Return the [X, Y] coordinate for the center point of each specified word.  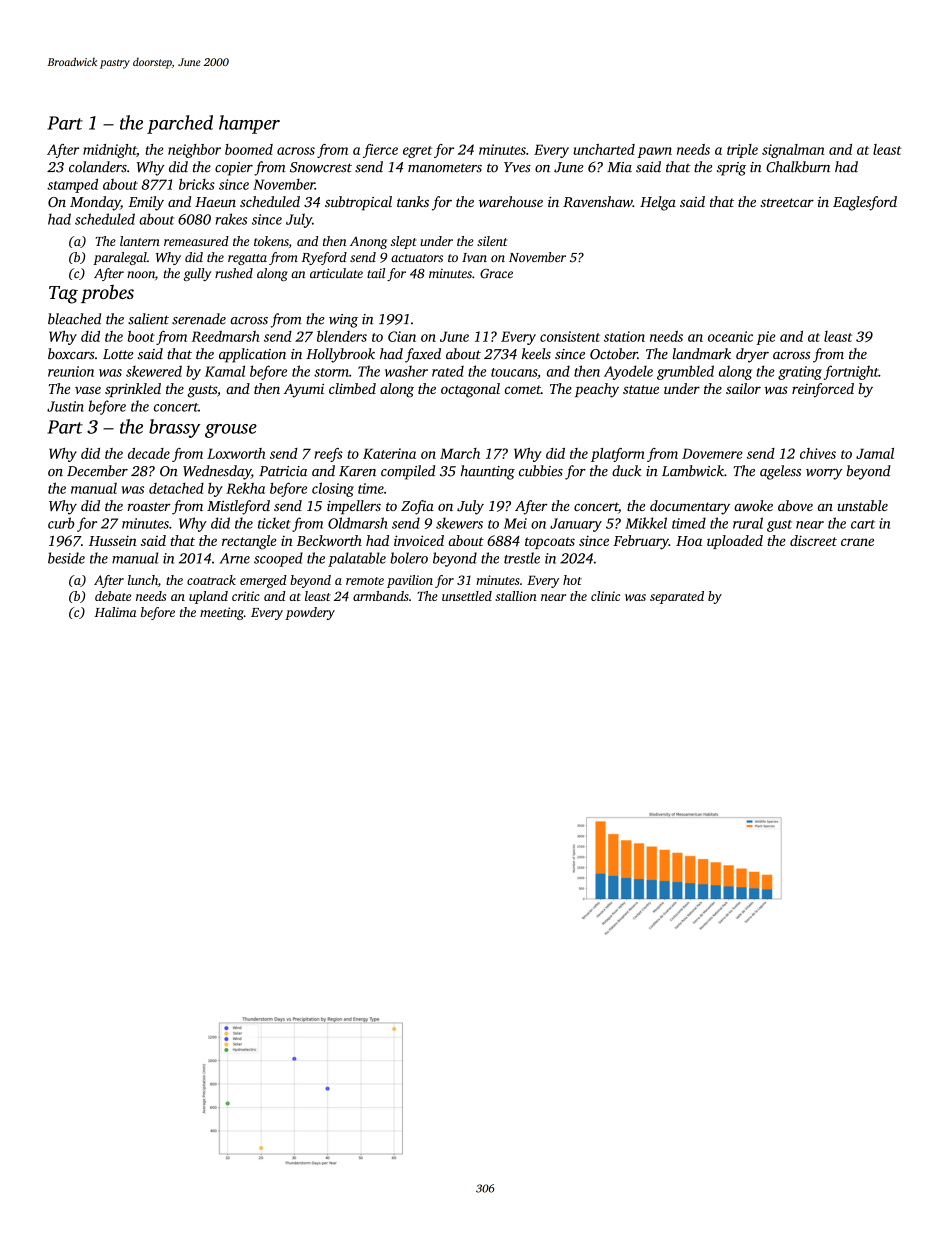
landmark [702, 353]
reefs [328, 455]
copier [234, 169]
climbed [352, 388]
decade [149, 453]
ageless [780, 472]
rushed [234, 273]
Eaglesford [865, 203]
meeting [222, 613]
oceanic [730, 336]
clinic [605, 596]
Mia [619, 167]
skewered [154, 371]
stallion [516, 596]
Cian [402, 336]
